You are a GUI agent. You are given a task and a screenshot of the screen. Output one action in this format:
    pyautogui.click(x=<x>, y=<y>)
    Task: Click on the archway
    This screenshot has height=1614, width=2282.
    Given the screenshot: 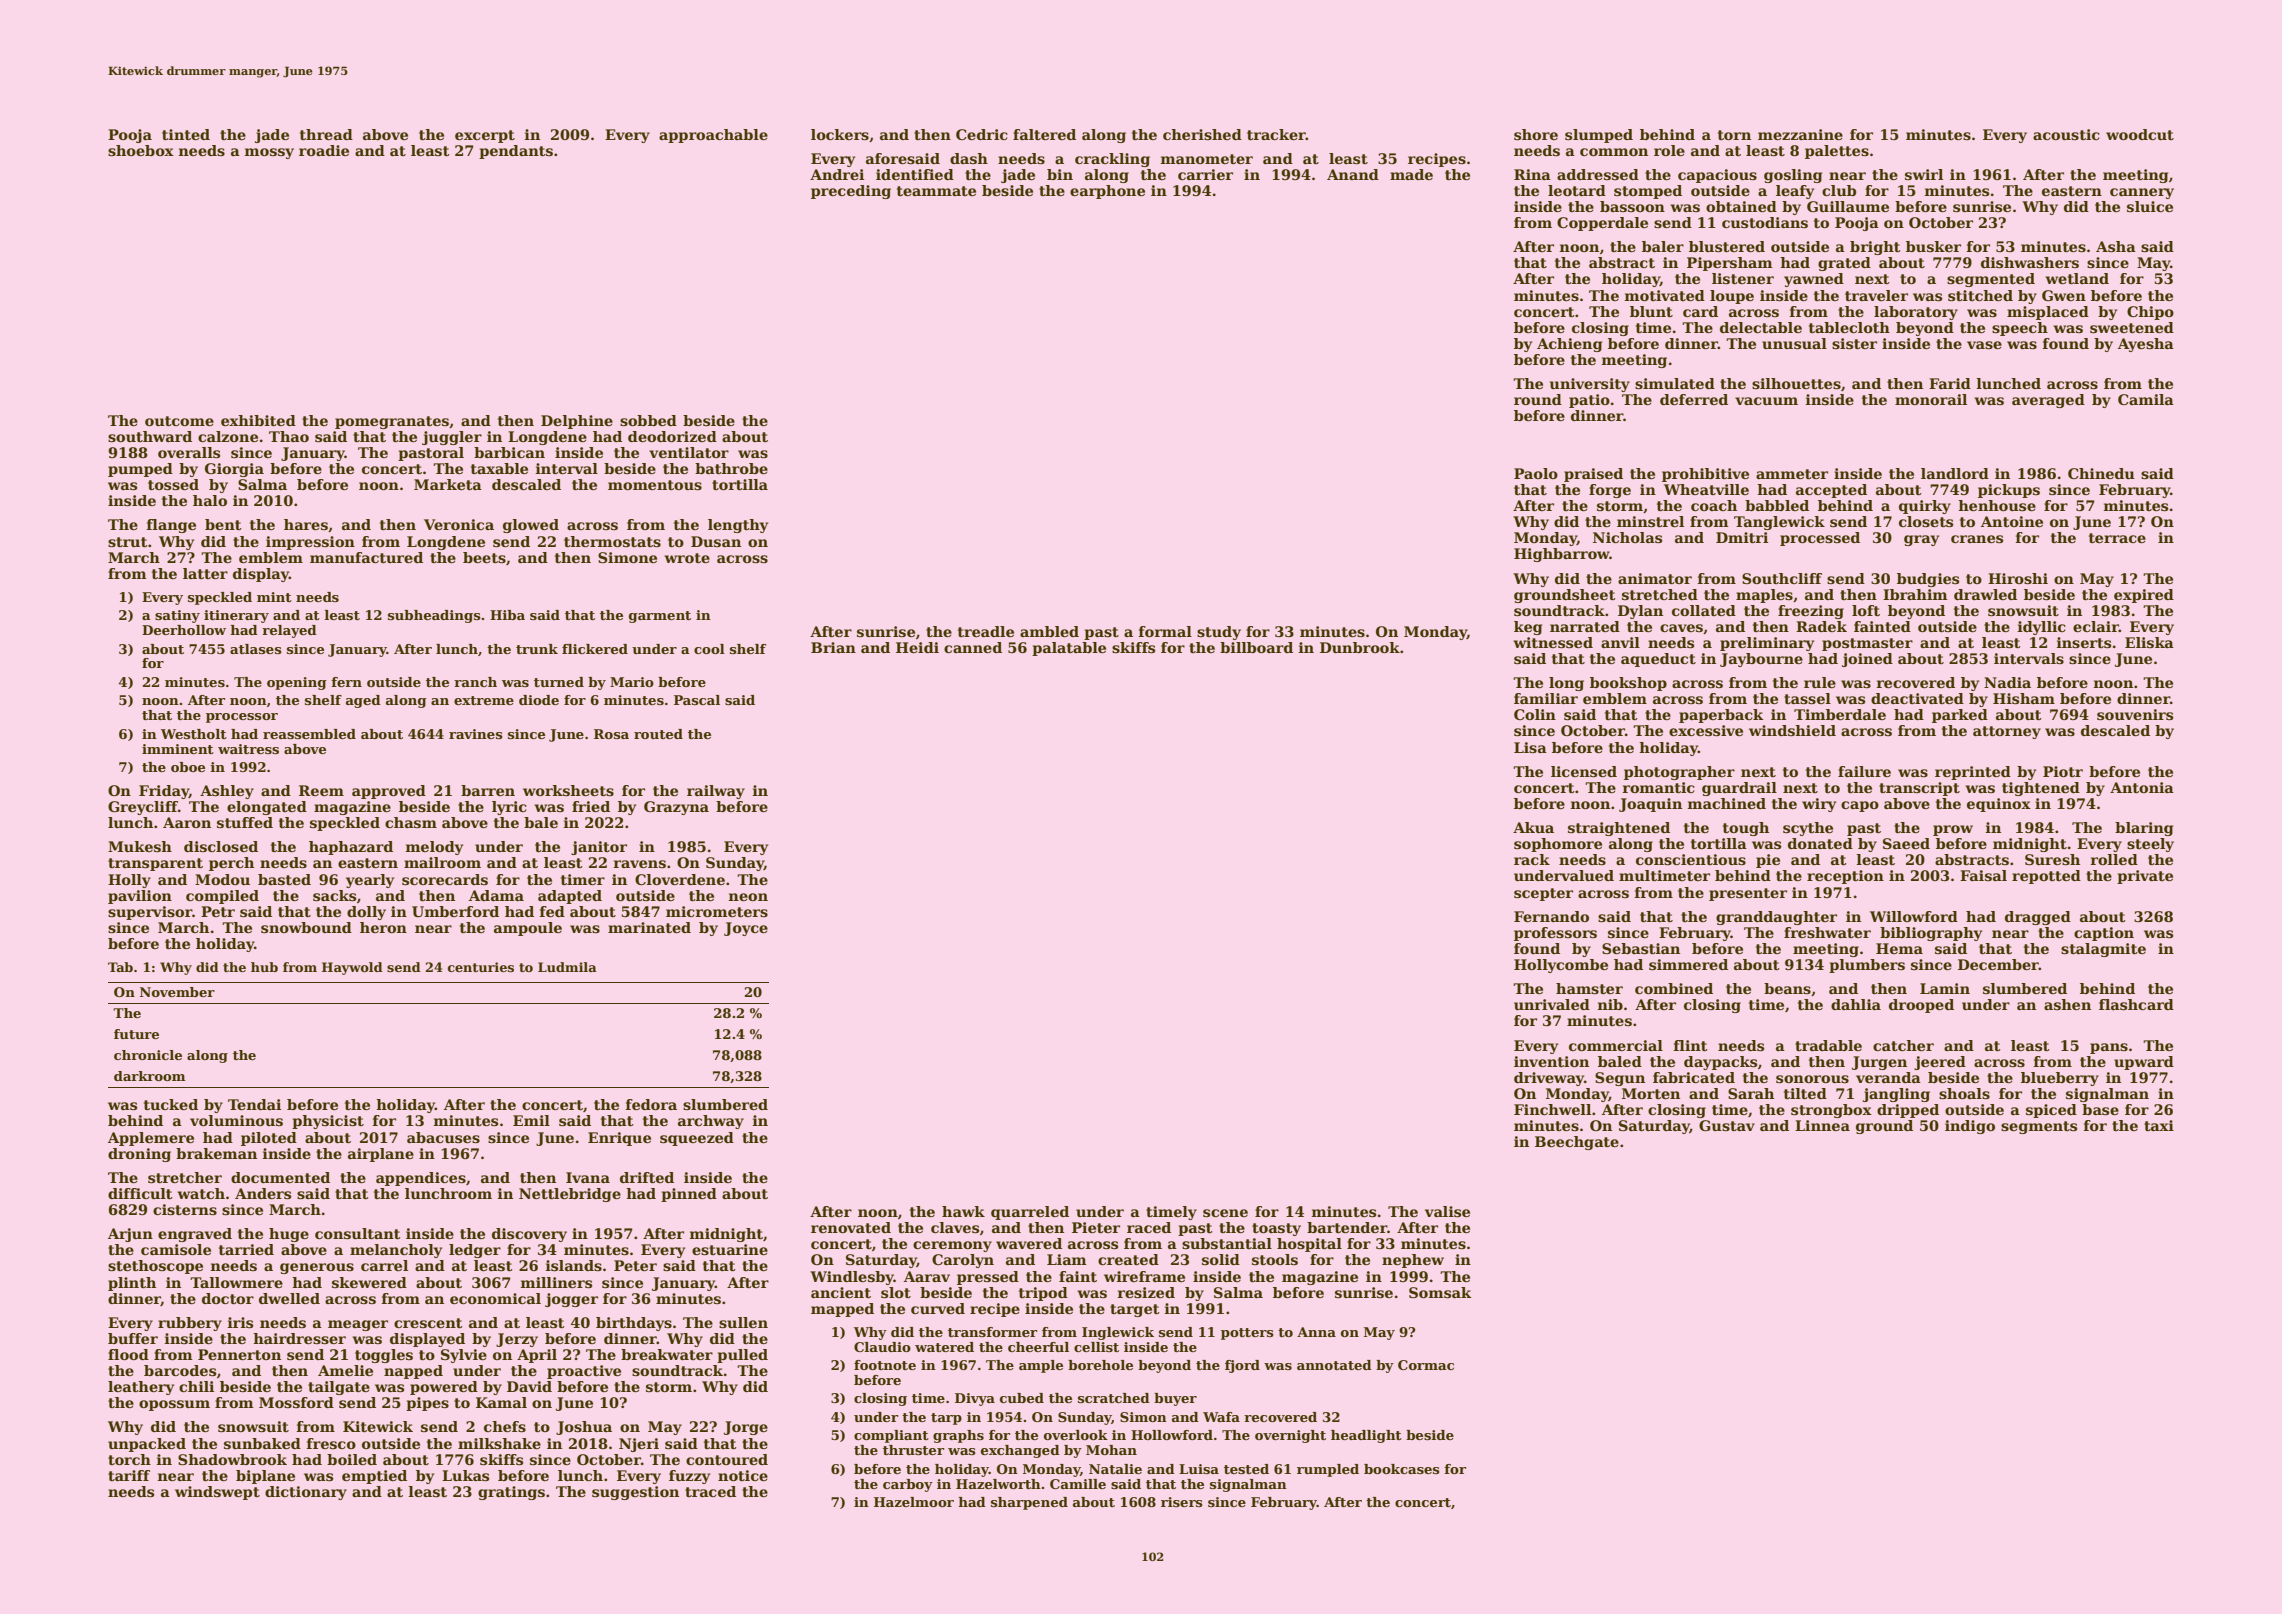 What is the action you would take?
    pyautogui.click(x=711, y=1122)
